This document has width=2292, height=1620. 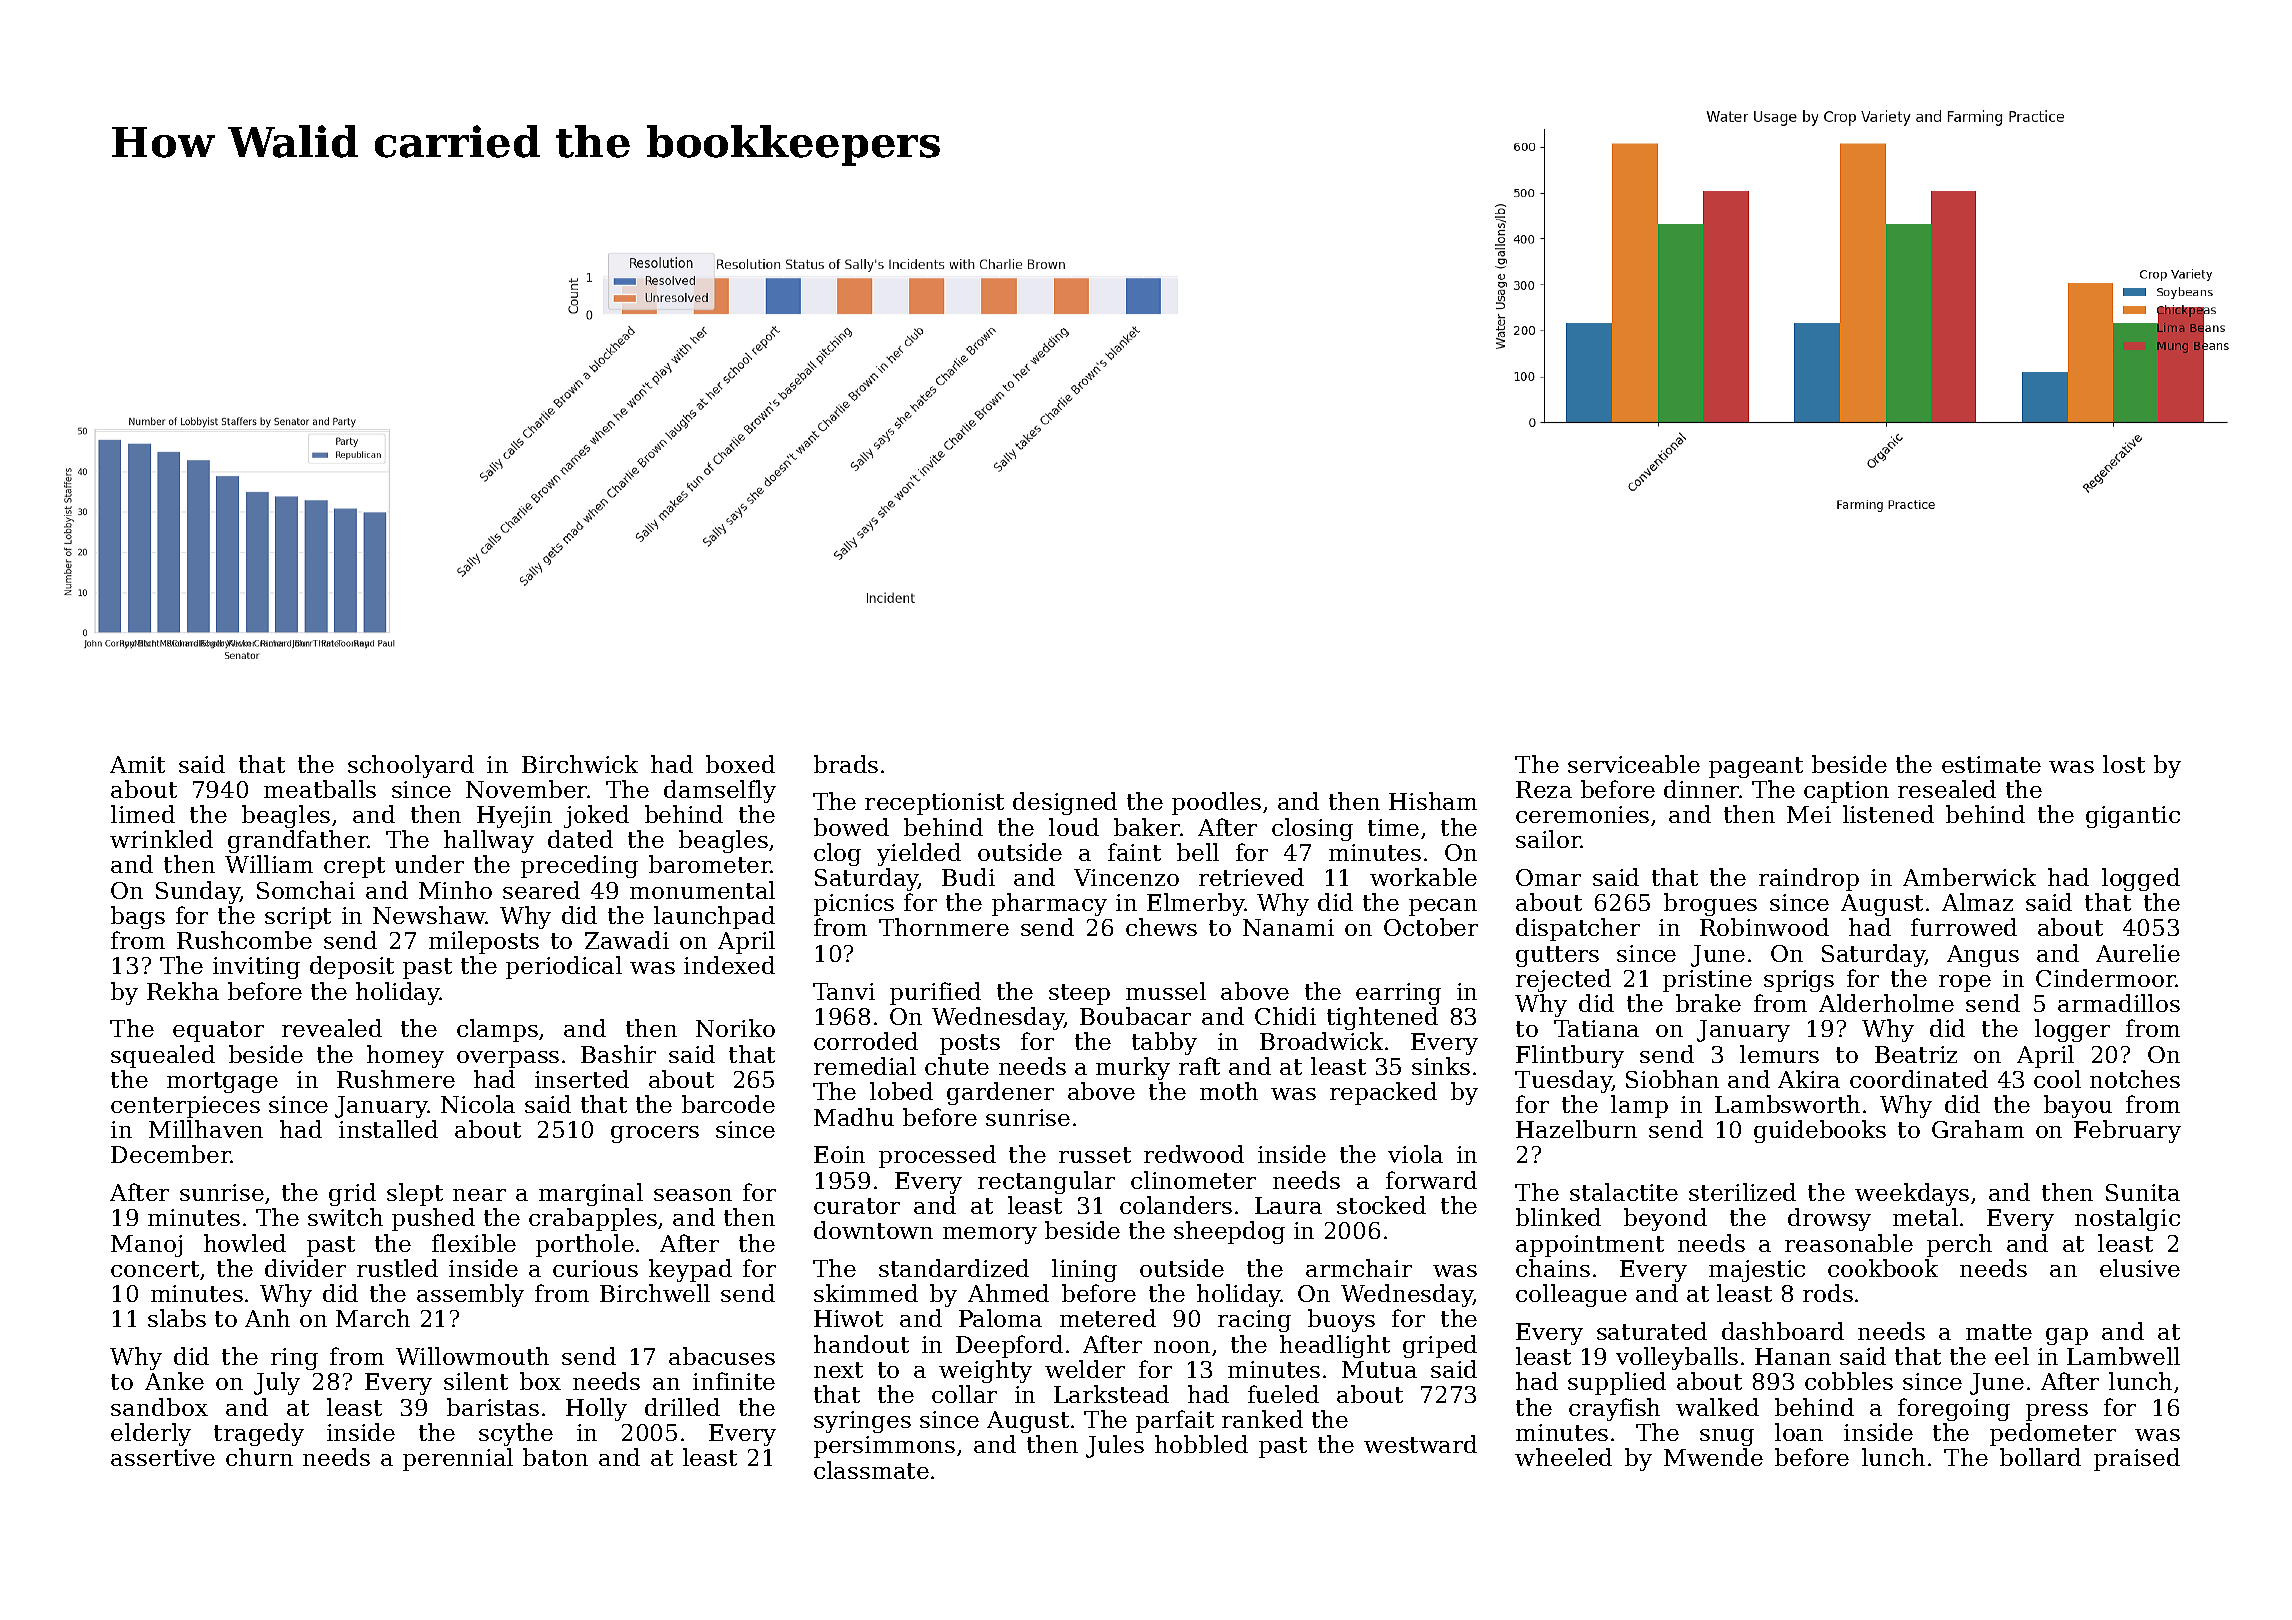 What do you see at coordinates (871, 1470) in the document?
I see `classmate` at bounding box center [871, 1470].
